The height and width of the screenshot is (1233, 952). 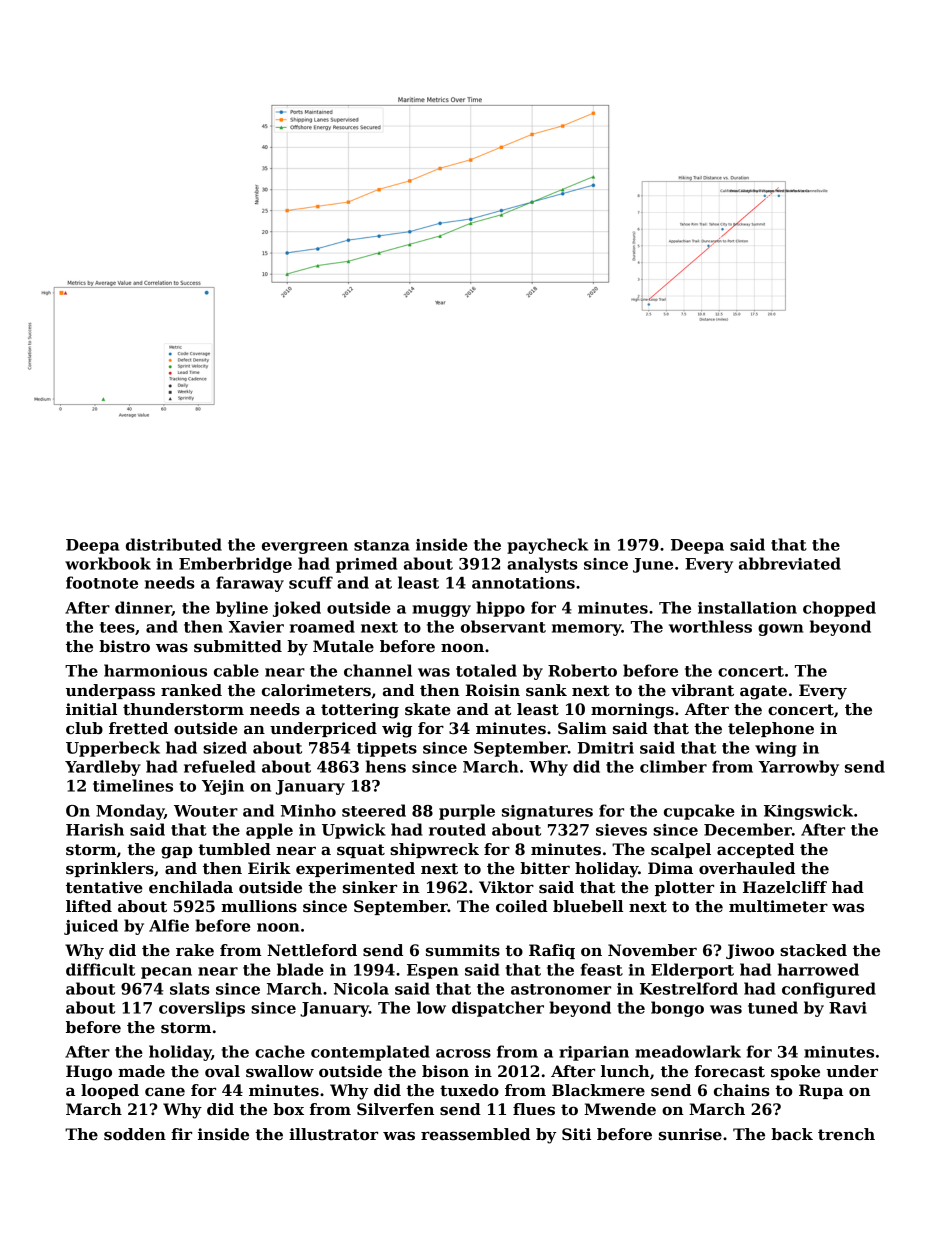 What do you see at coordinates (790, 563) in the screenshot?
I see `abbreviated` at bounding box center [790, 563].
